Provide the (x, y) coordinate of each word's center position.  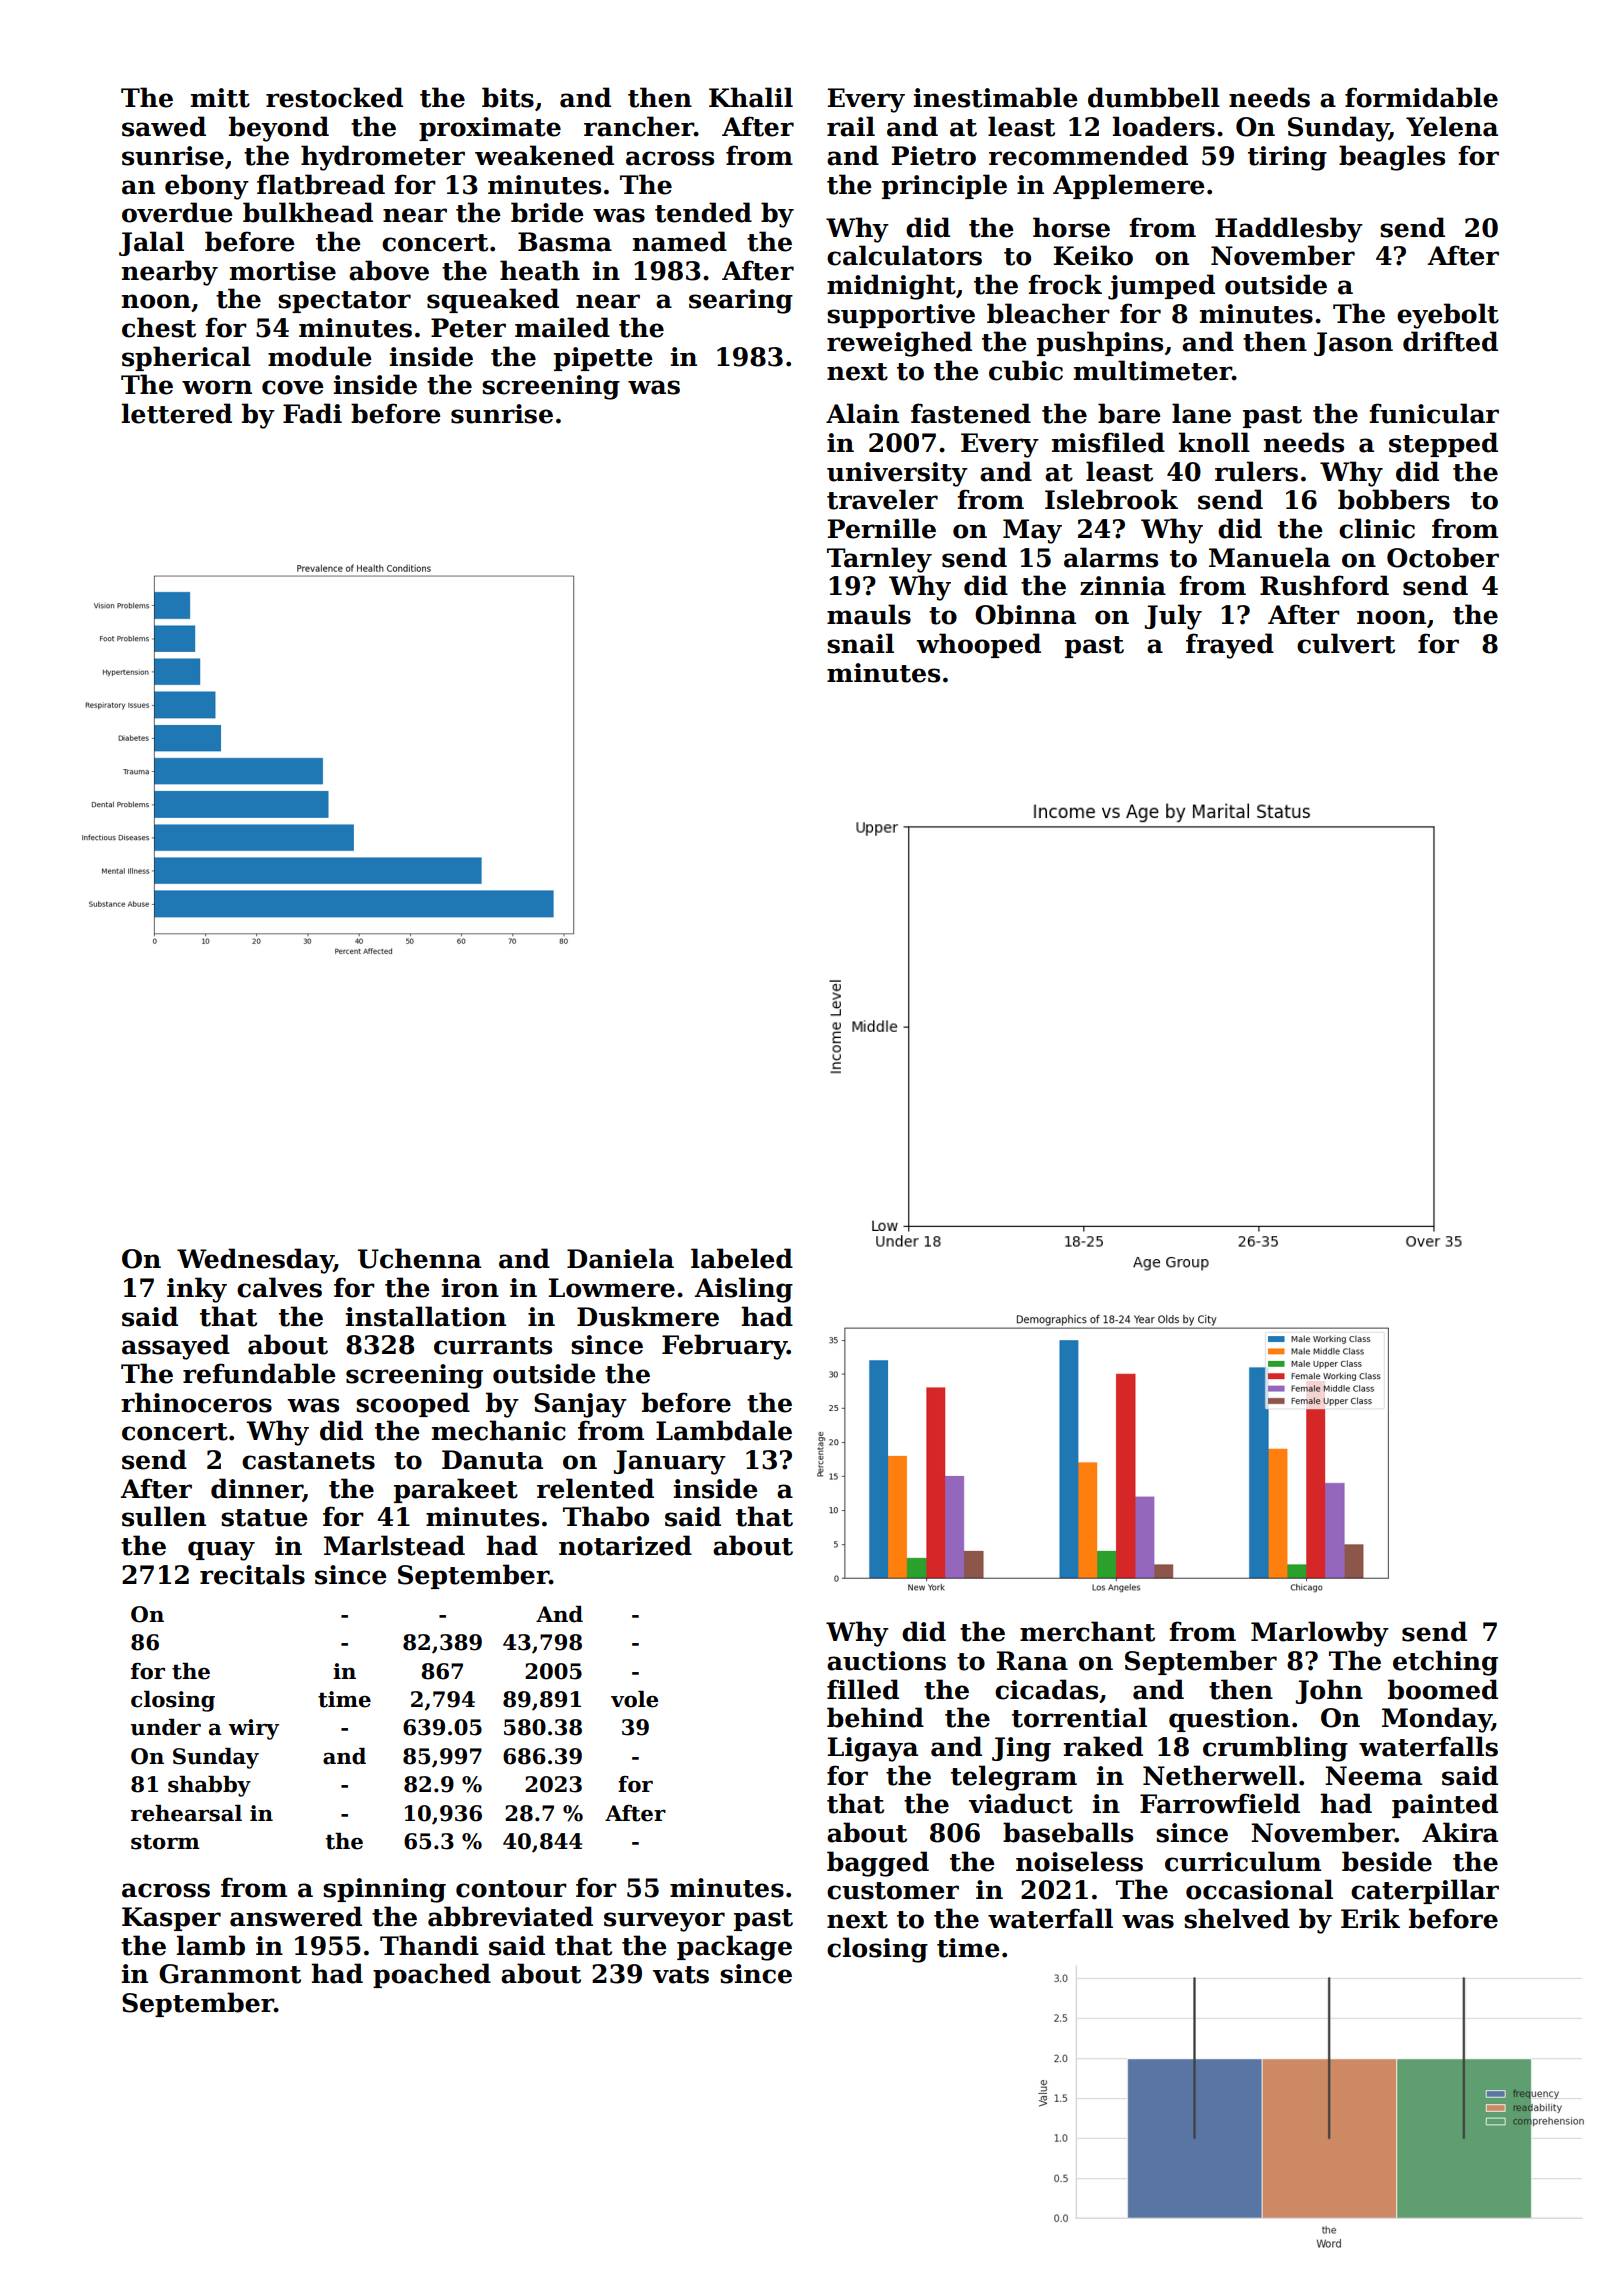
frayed (1230, 646)
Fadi (312, 413)
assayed (176, 1347)
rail (851, 126)
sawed (164, 126)
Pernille (882, 528)
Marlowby (1320, 1634)
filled (863, 1689)
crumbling (1275, 1749)
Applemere (1129, 186)
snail (860, 643)
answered (296, 1916)
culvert (1346, 643)
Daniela (620, 1258)
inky (197, 1290)
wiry (254, 1729)
